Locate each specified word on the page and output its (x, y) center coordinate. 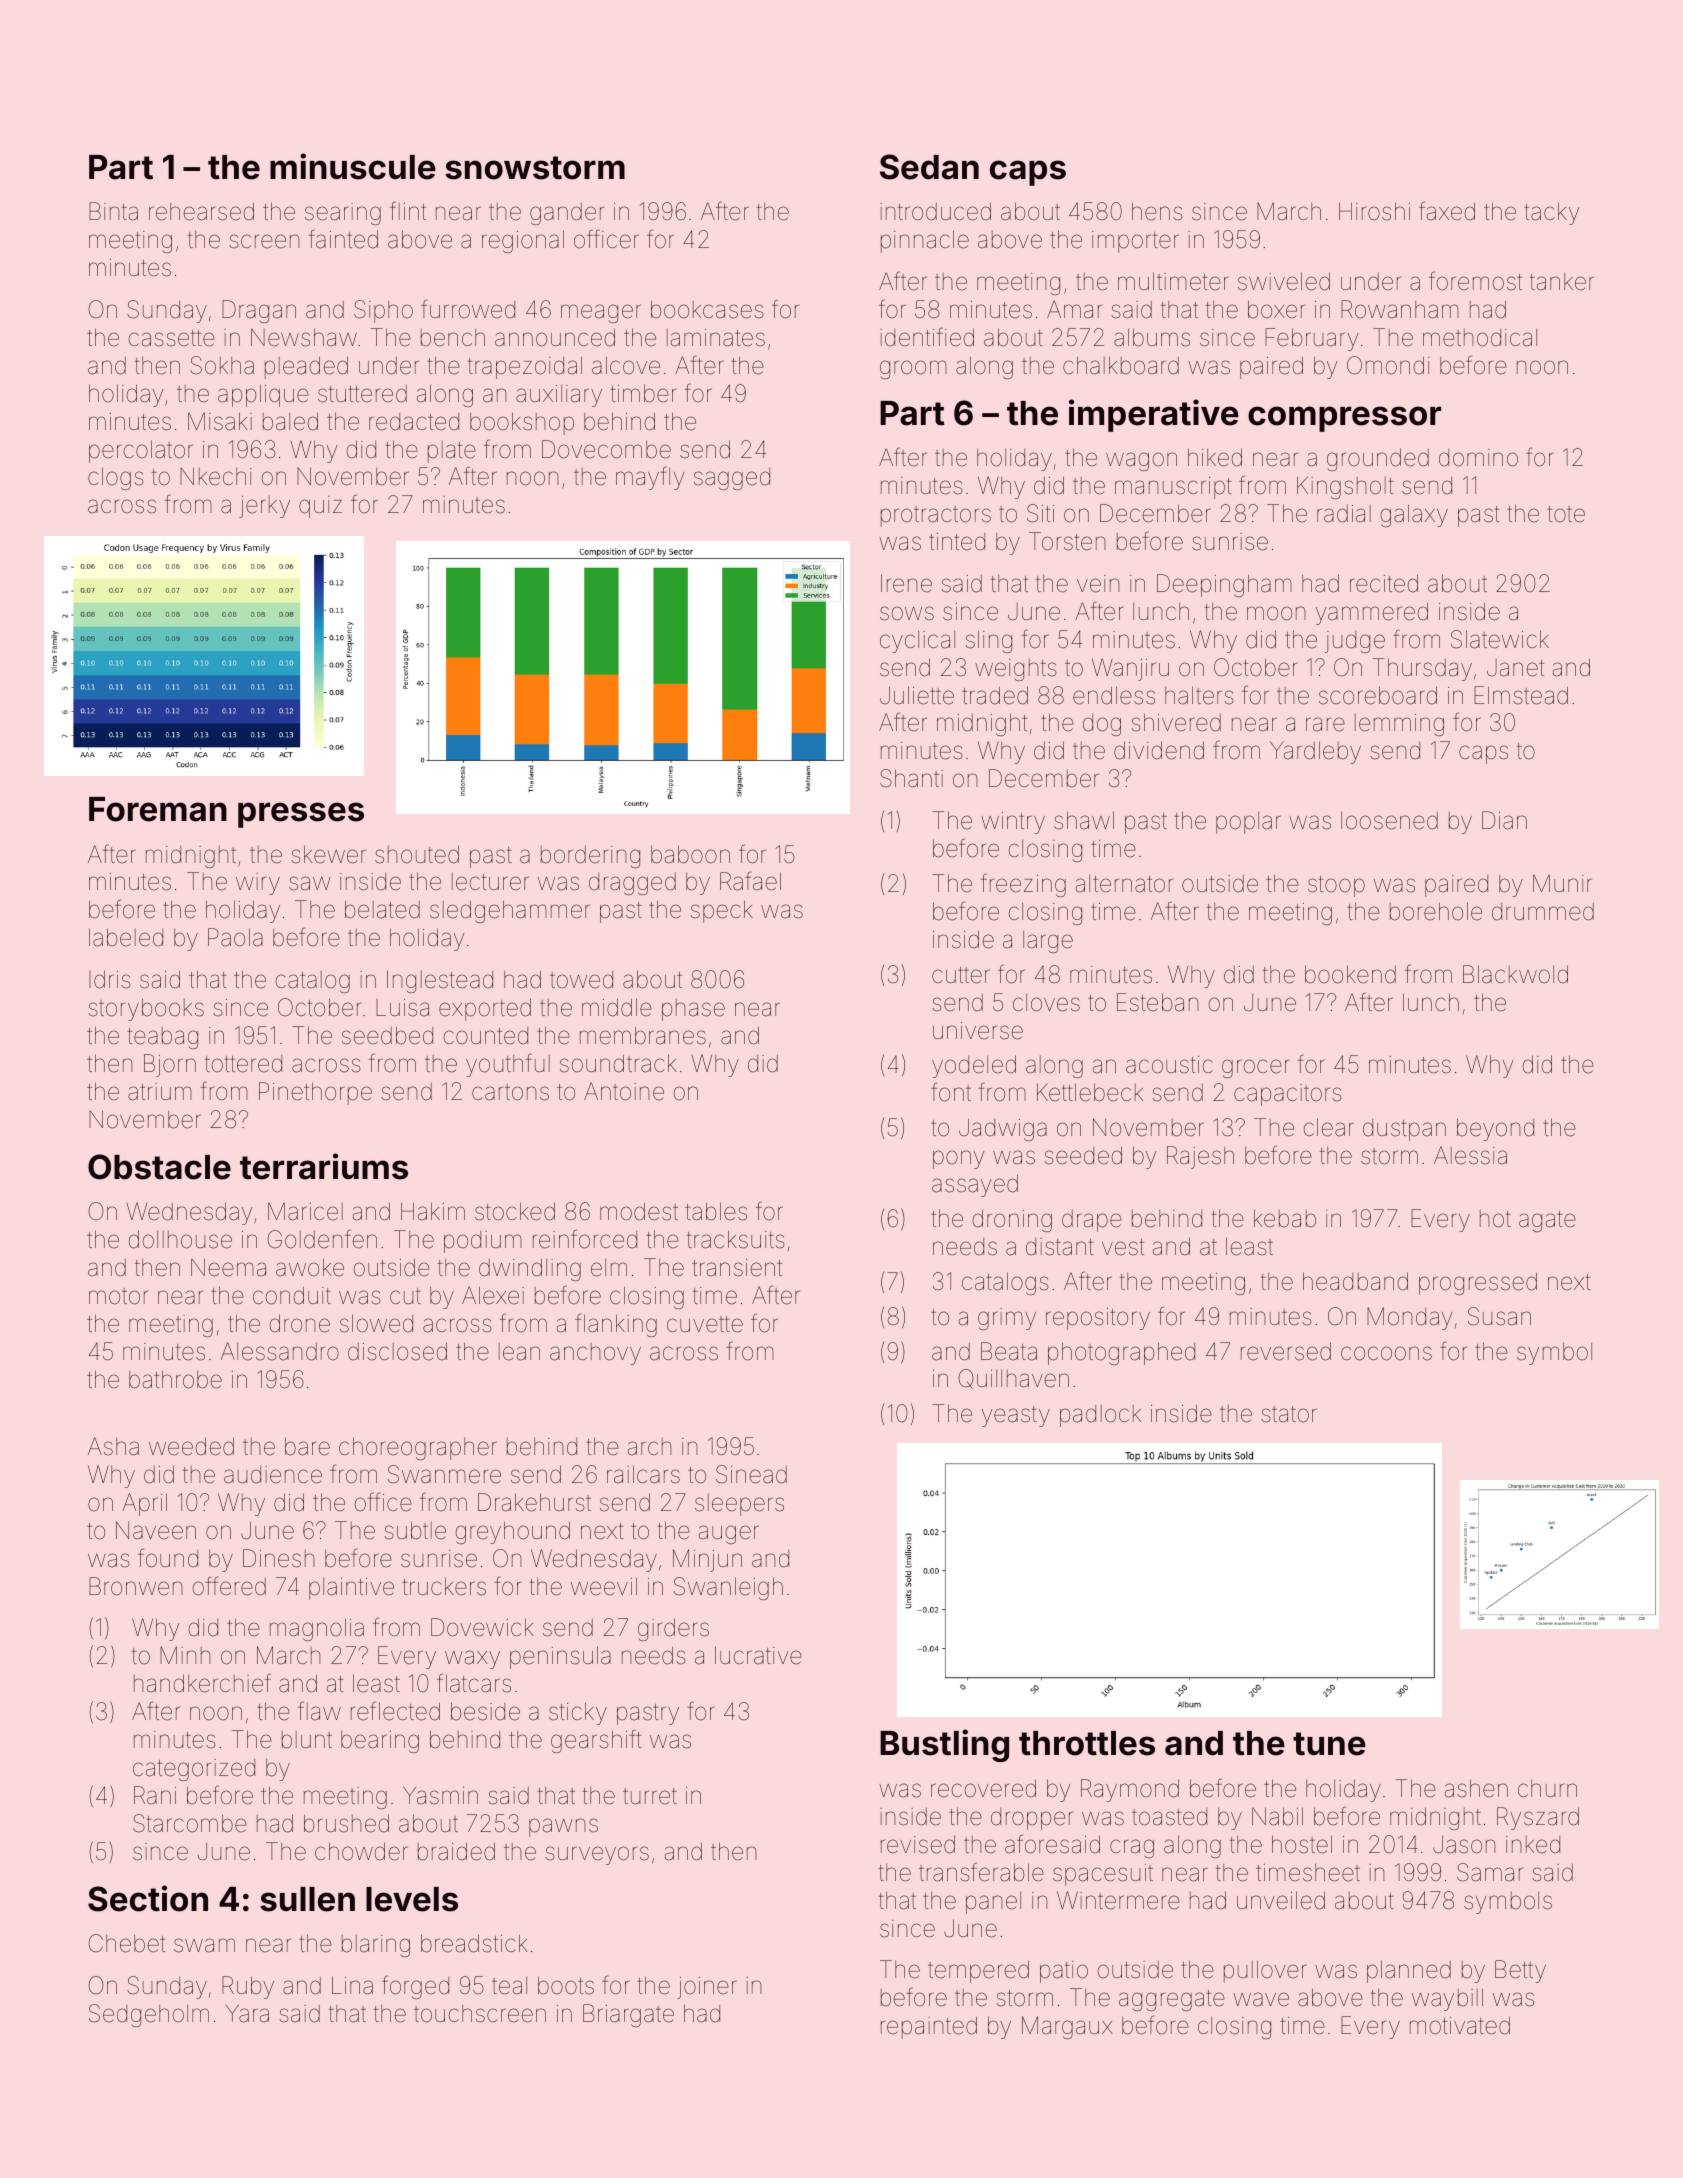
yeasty (1016, 1416)
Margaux (1067, 2027)
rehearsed (201, 211)
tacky (1551, 213)
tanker (1562, 282)
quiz (320, 507)
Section (148, 1898)
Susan (1499, 1316)
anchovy (595, 1354)
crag (1132, 1848)
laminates (716, 338)
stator (1289, 1414)
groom (913, 369)
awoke (310, 1267)
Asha (113, 1446)
